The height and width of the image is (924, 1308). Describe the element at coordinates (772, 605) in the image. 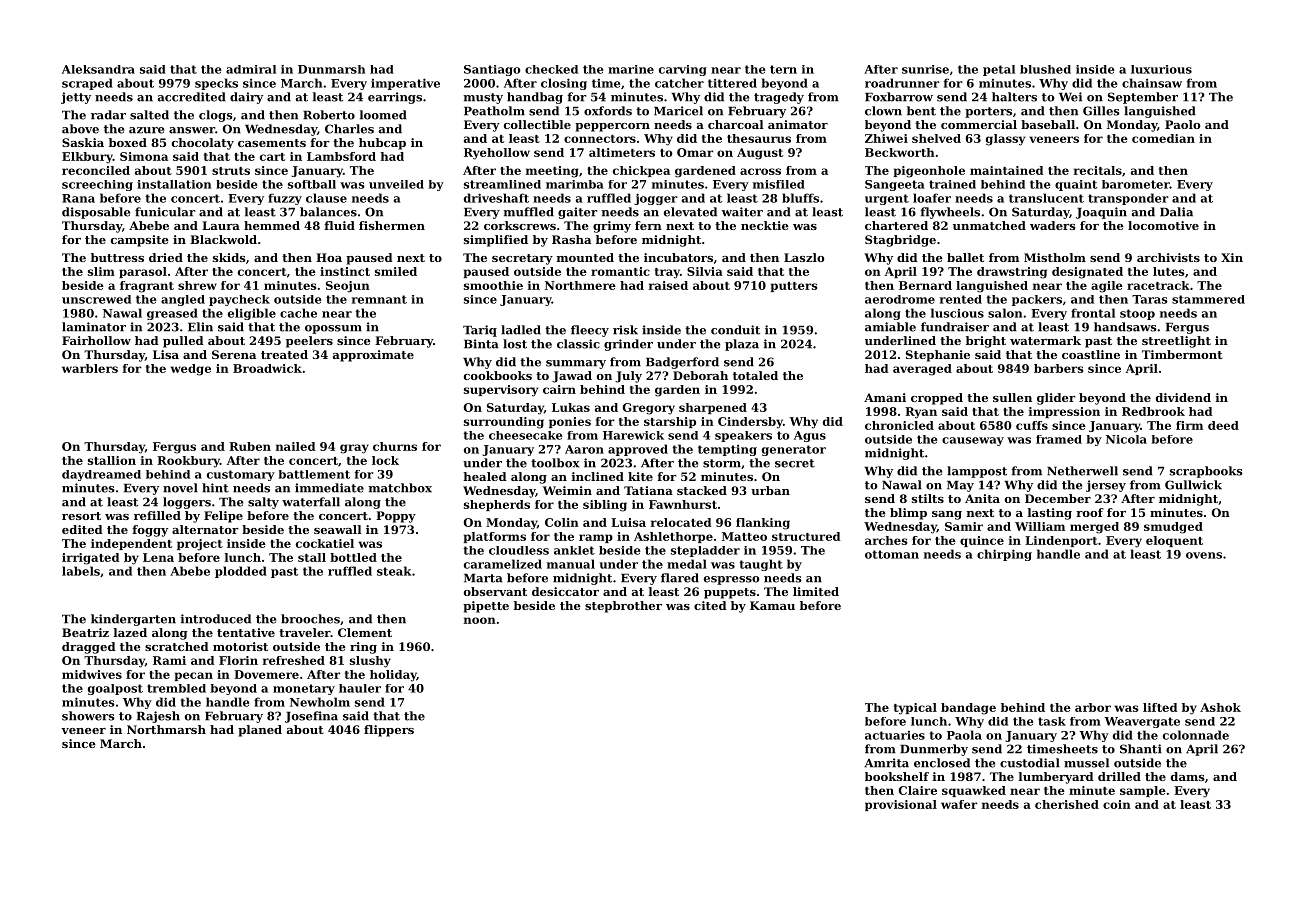

I see `Kamau` at that location.
